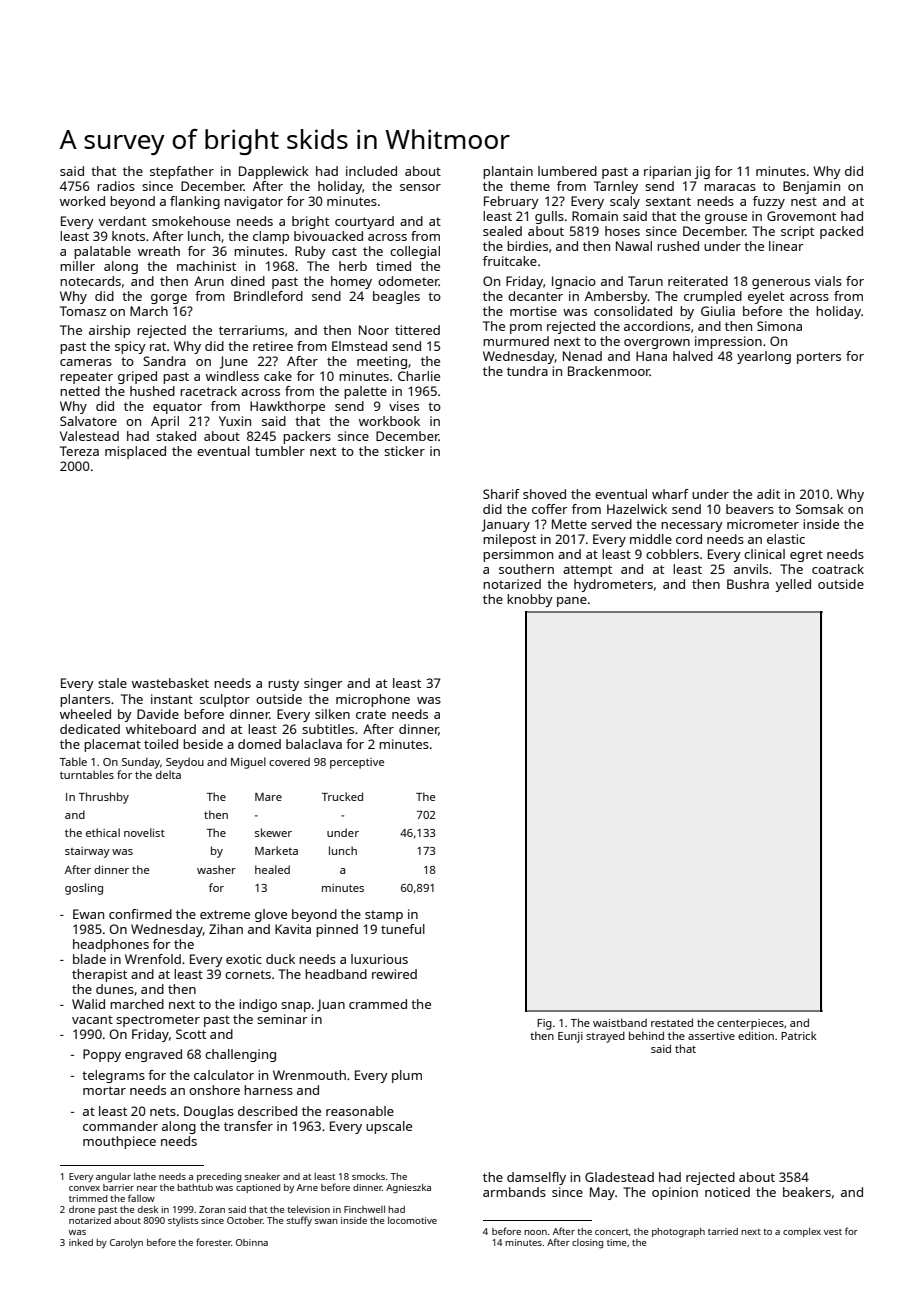 The height and width of the document is (1308, 924). I want to click on machinist, so click(206, 266).
